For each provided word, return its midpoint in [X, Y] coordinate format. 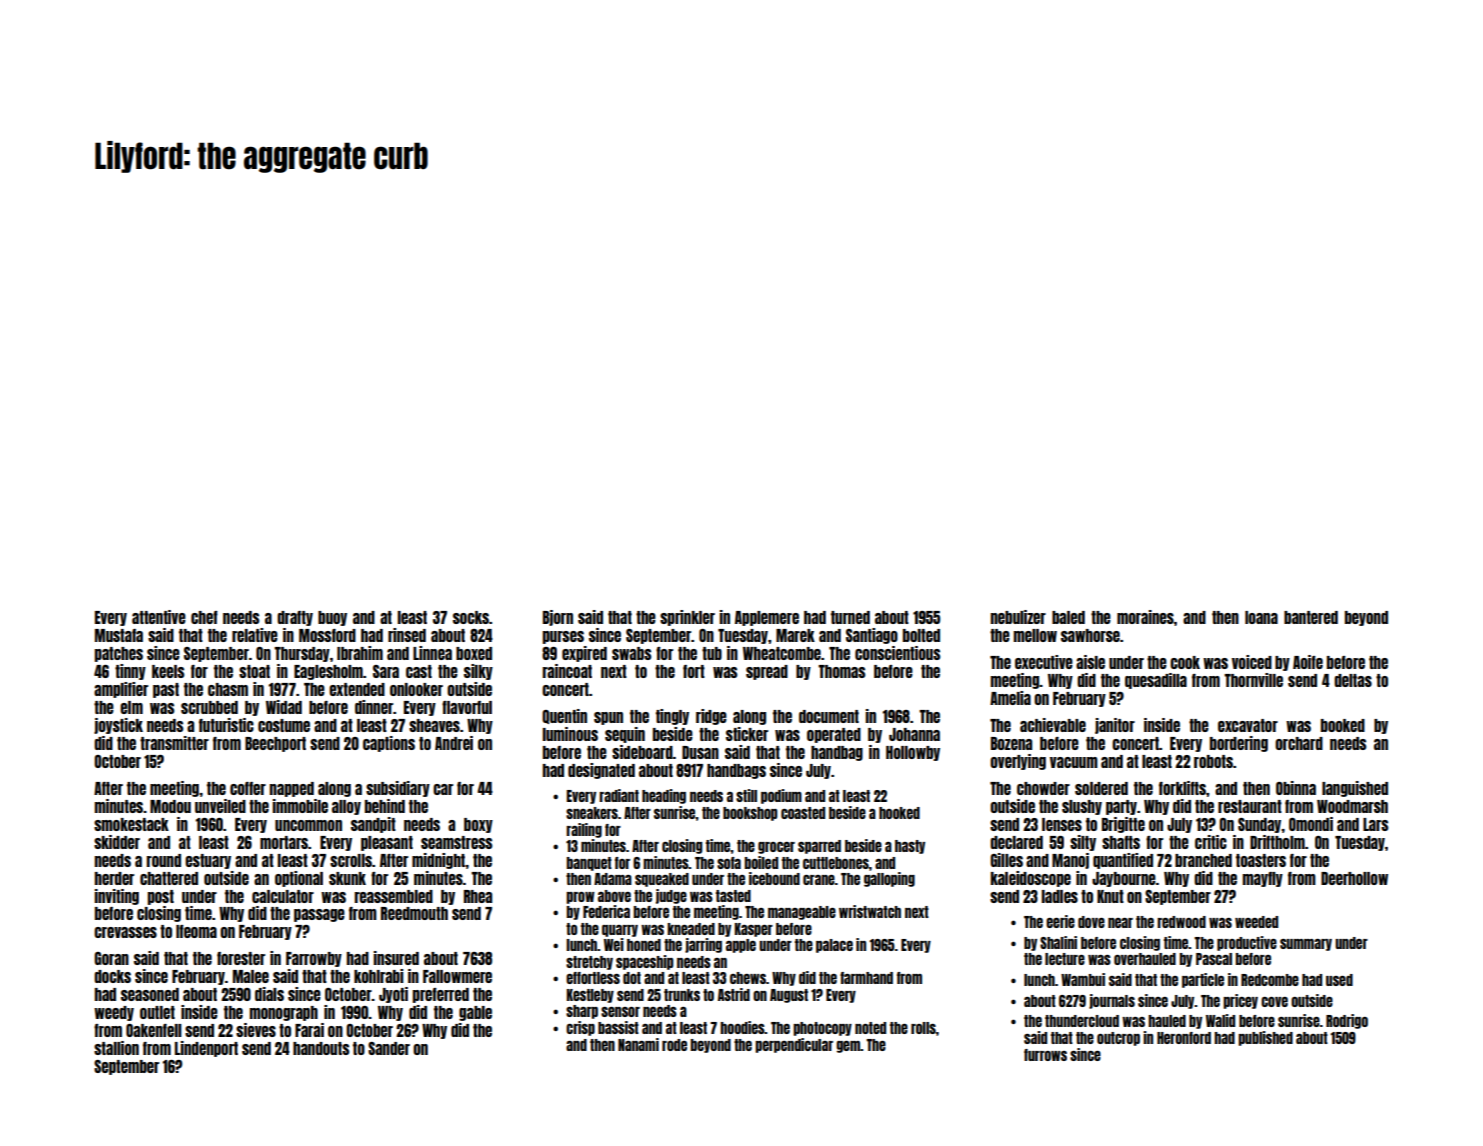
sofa [729, 863]
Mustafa [119, 635]
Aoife [1308, 662]
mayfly [1263, 879]
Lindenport [206, 1049]
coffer [248, 788]
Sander [389, 1048]
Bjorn [558, 618]
